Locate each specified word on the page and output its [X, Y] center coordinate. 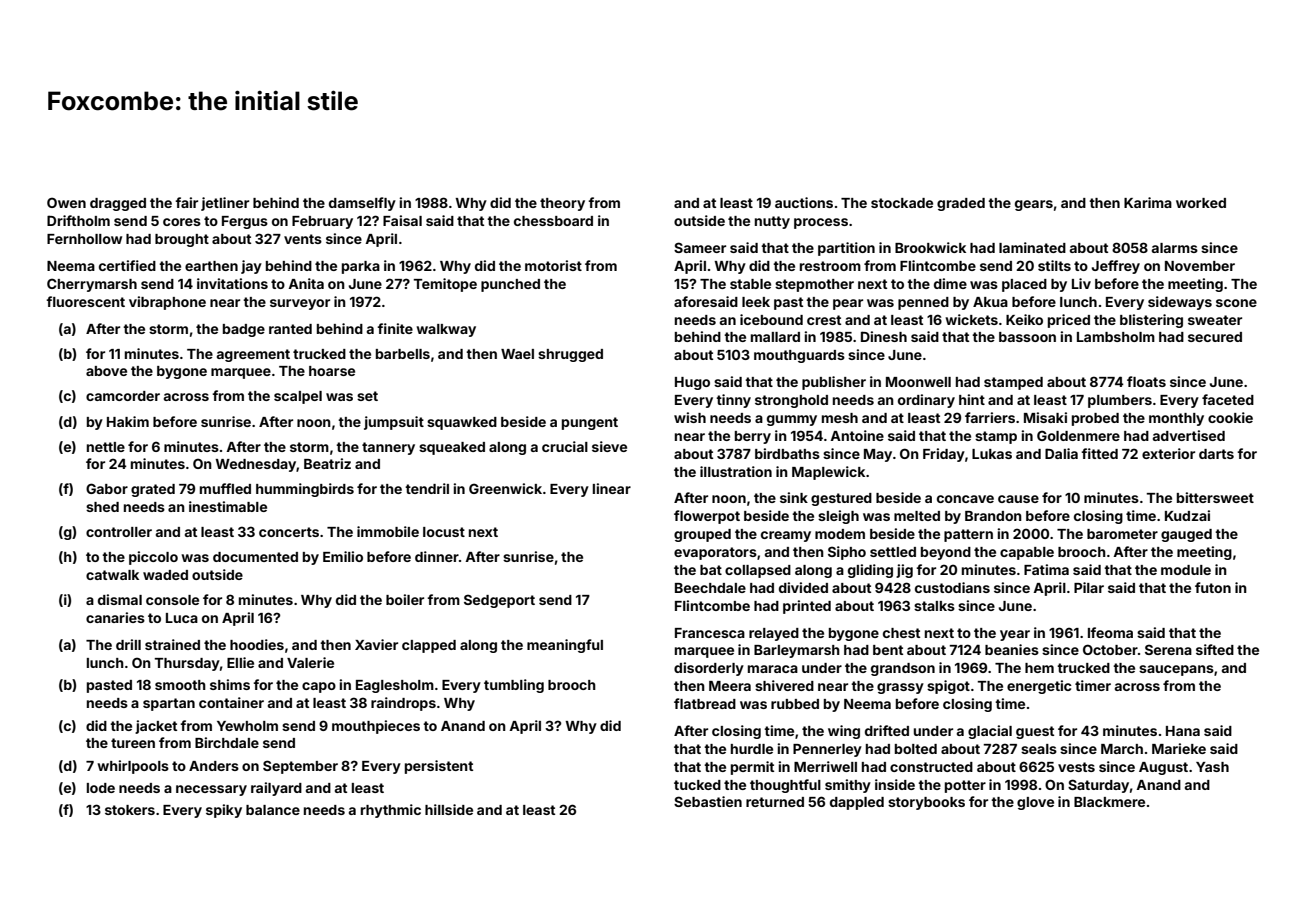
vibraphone [167, 303]
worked [1201, 203]
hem [1039, 668]
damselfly [362, 204]
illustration [736, 471]
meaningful [565, 646]
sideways [1180, 303]
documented [255, 557]
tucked [697, 785]
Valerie [310, 662]
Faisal [402, 220]
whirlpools [133, 767]
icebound [771, 319]
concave [965, 499]
